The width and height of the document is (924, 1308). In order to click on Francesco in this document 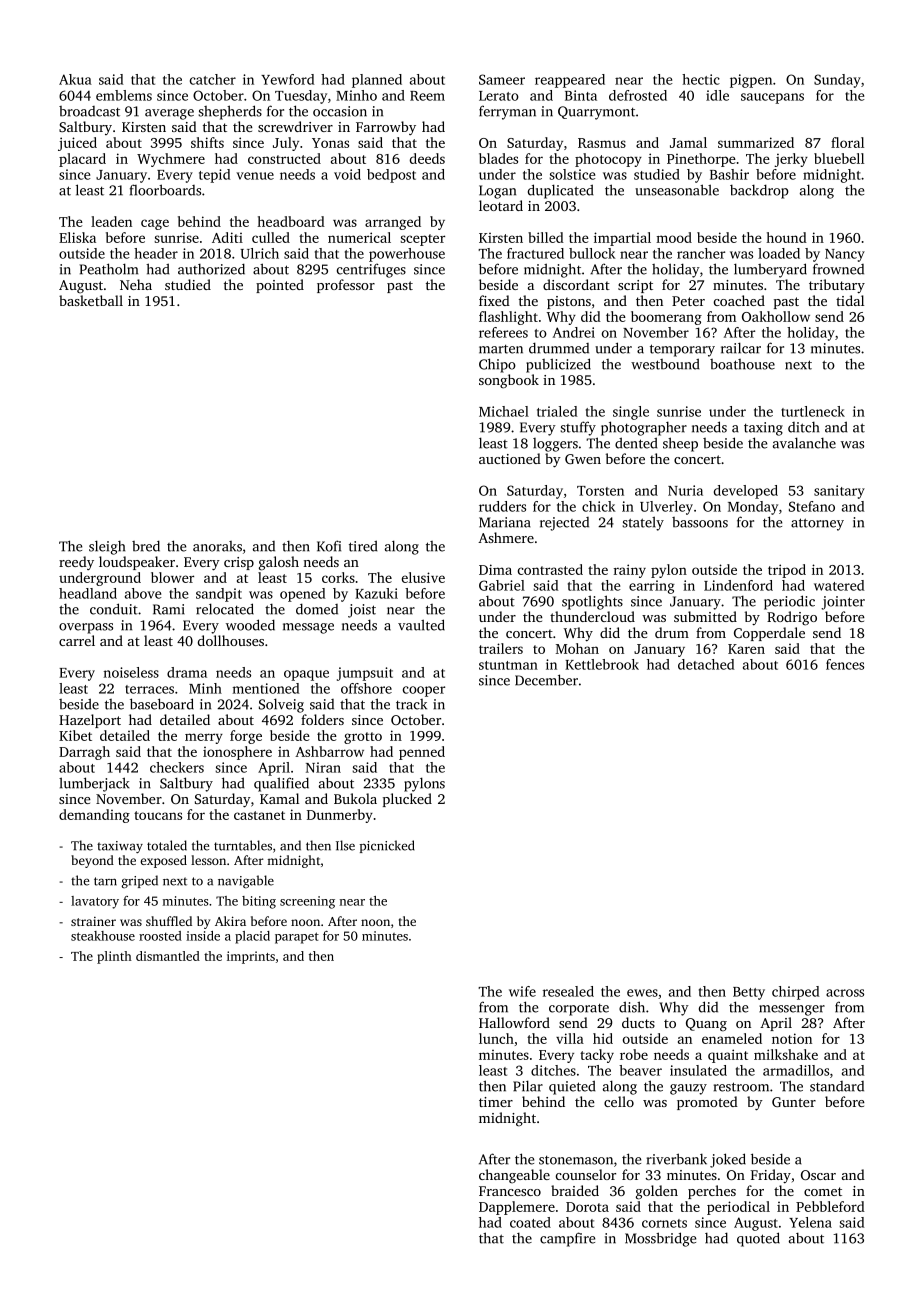, I will do `click(510, 1191)`.
